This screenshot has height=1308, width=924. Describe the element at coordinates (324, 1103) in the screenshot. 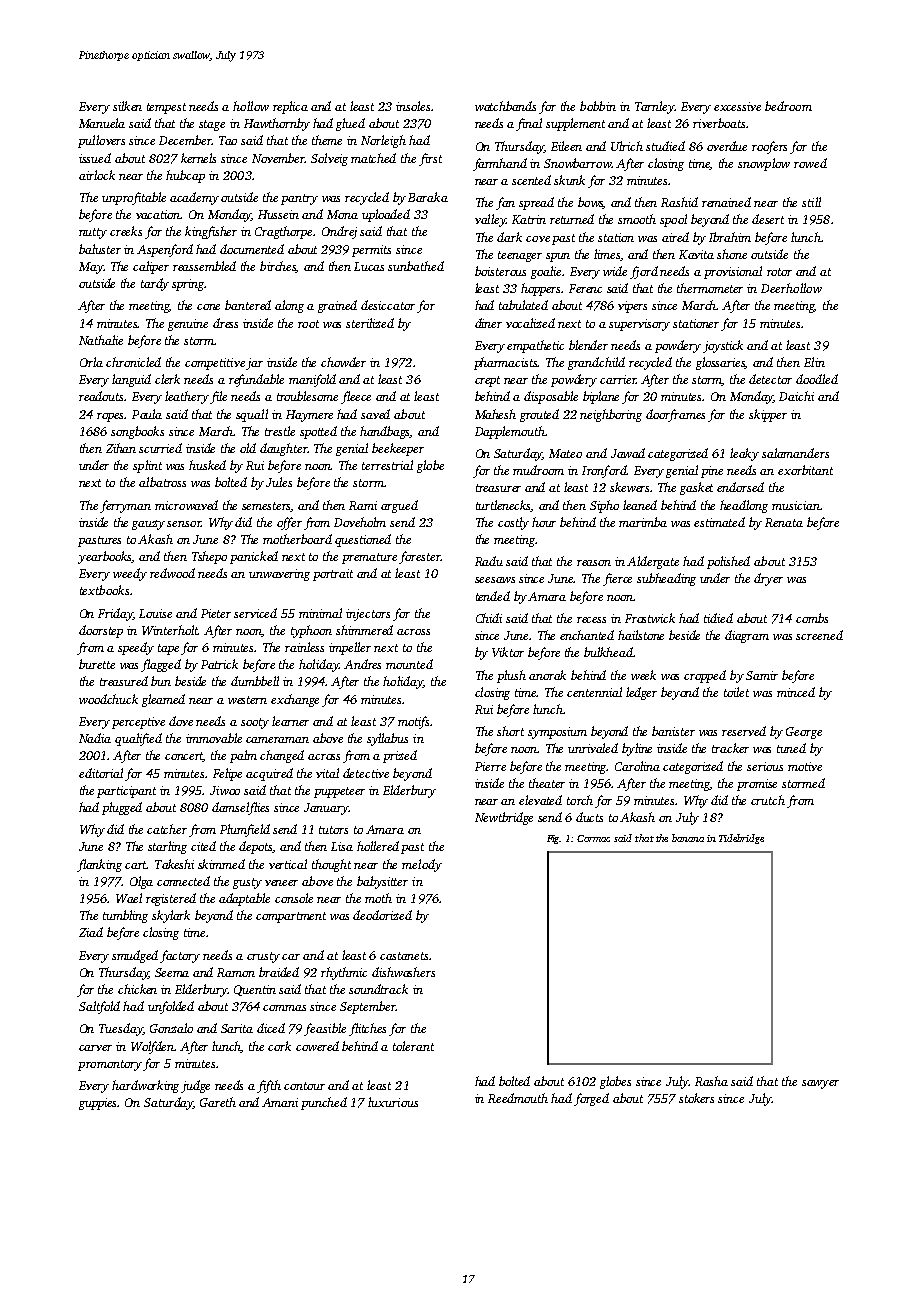

I see `punched` at that location.
